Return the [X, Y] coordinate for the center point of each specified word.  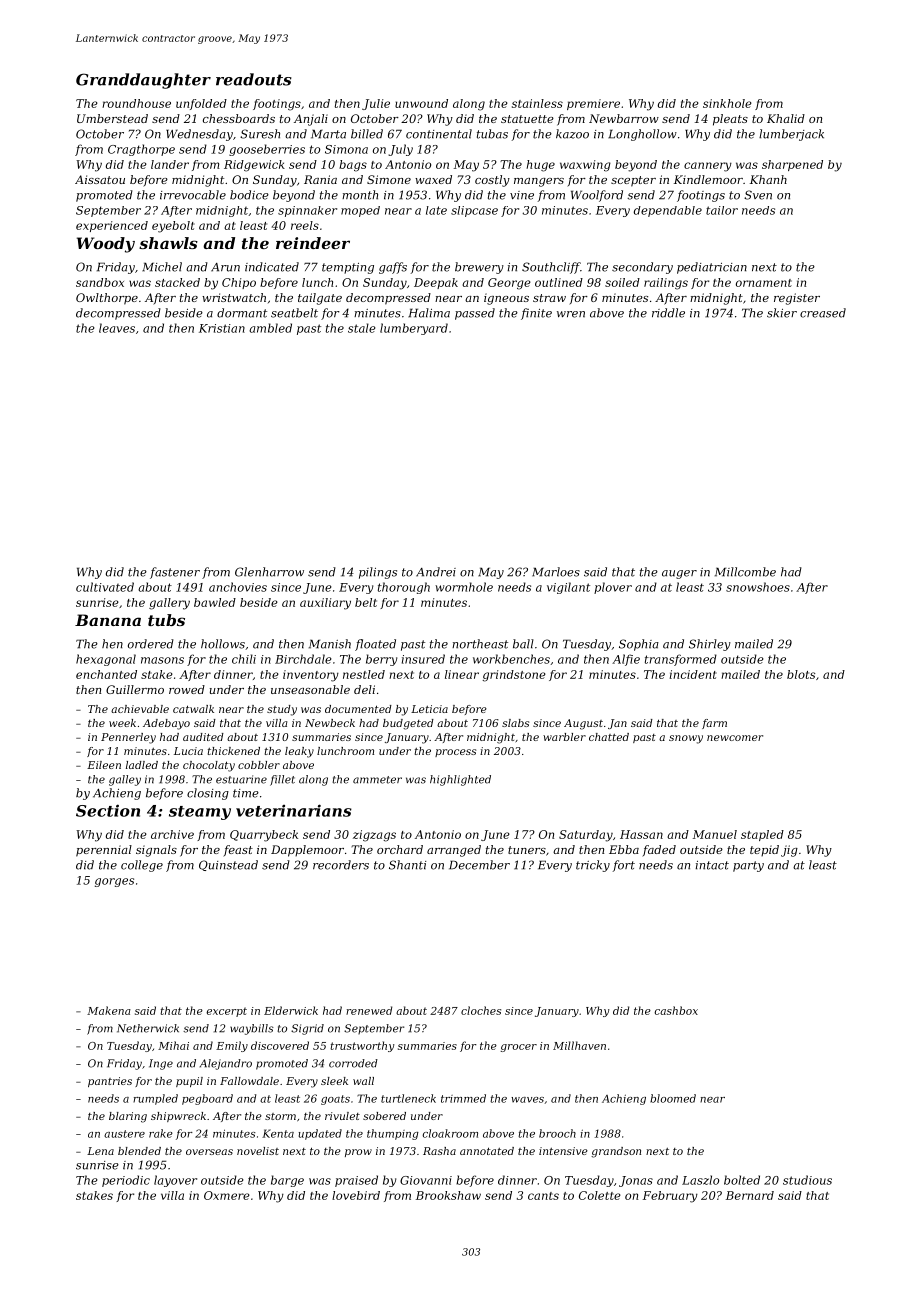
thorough [404, 588]
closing [208, 794]
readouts [254, 79]
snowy [686, 739]
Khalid [786, 118]
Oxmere [227, 1195]
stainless [537, 103]
